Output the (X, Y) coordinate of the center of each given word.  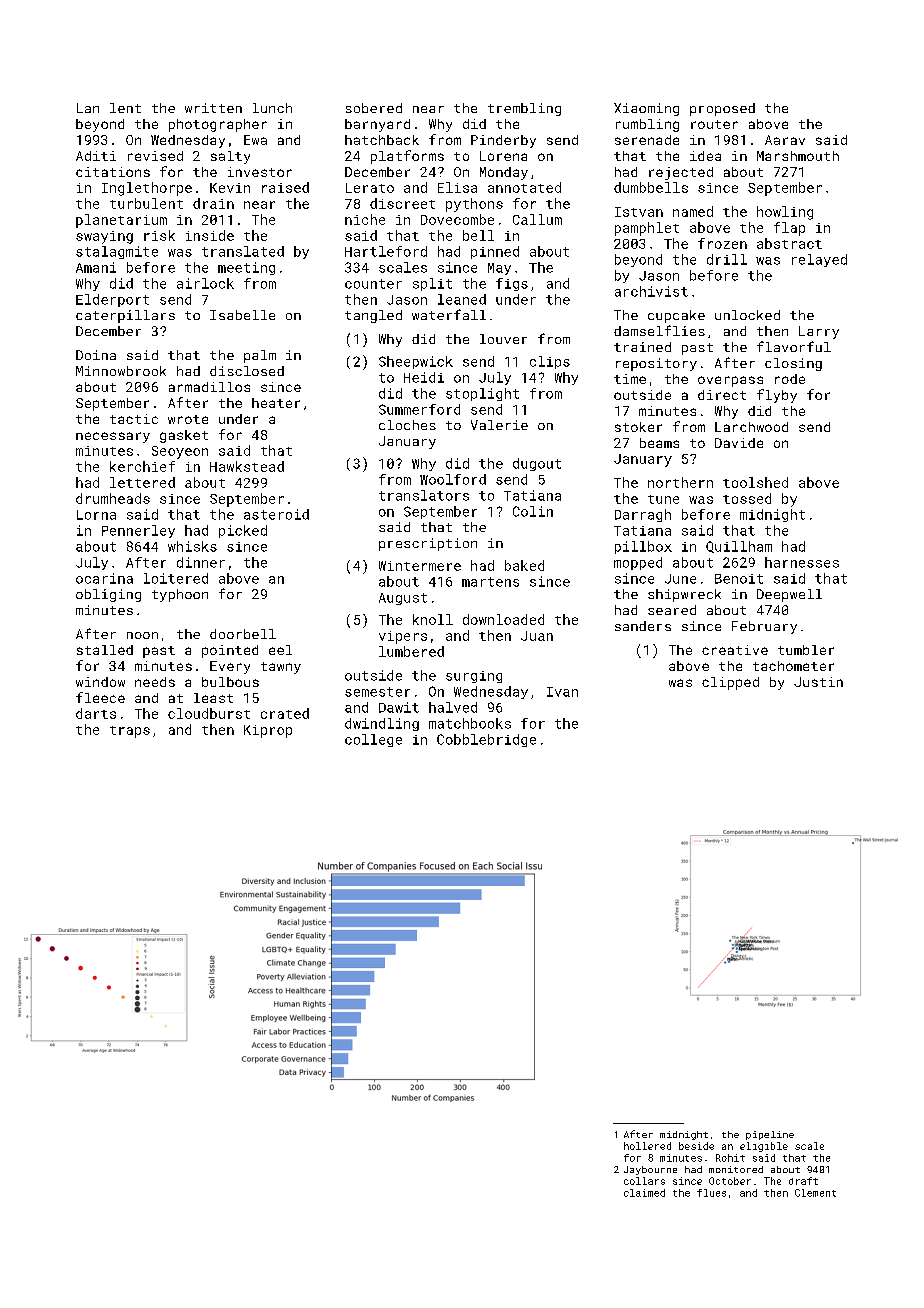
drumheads (113, 498)
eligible (764, 1147)
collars (644, 1181)
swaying (104, 237)
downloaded (503, 619)
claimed (644, 1193)
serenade (647, 140)
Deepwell (789, 595)
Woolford (453, 479)
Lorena (503, 156)
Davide (739, 443)
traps (130, 732)
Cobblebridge (486, 740)
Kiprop (268, 731)
